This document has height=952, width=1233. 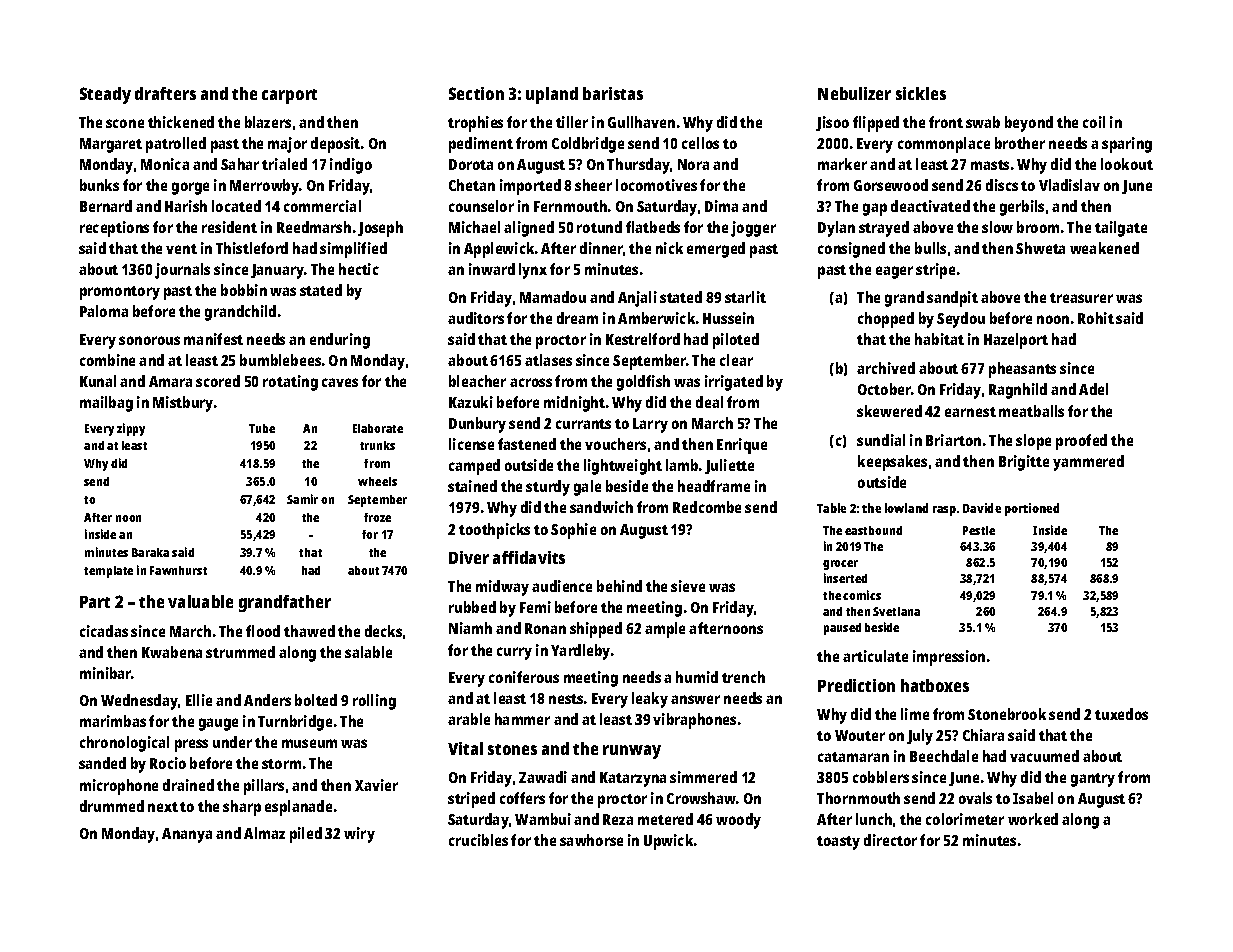 What do you see at coordinates (522, 719) in the document?
I see `hammer` at bounding box center [522, 719].
